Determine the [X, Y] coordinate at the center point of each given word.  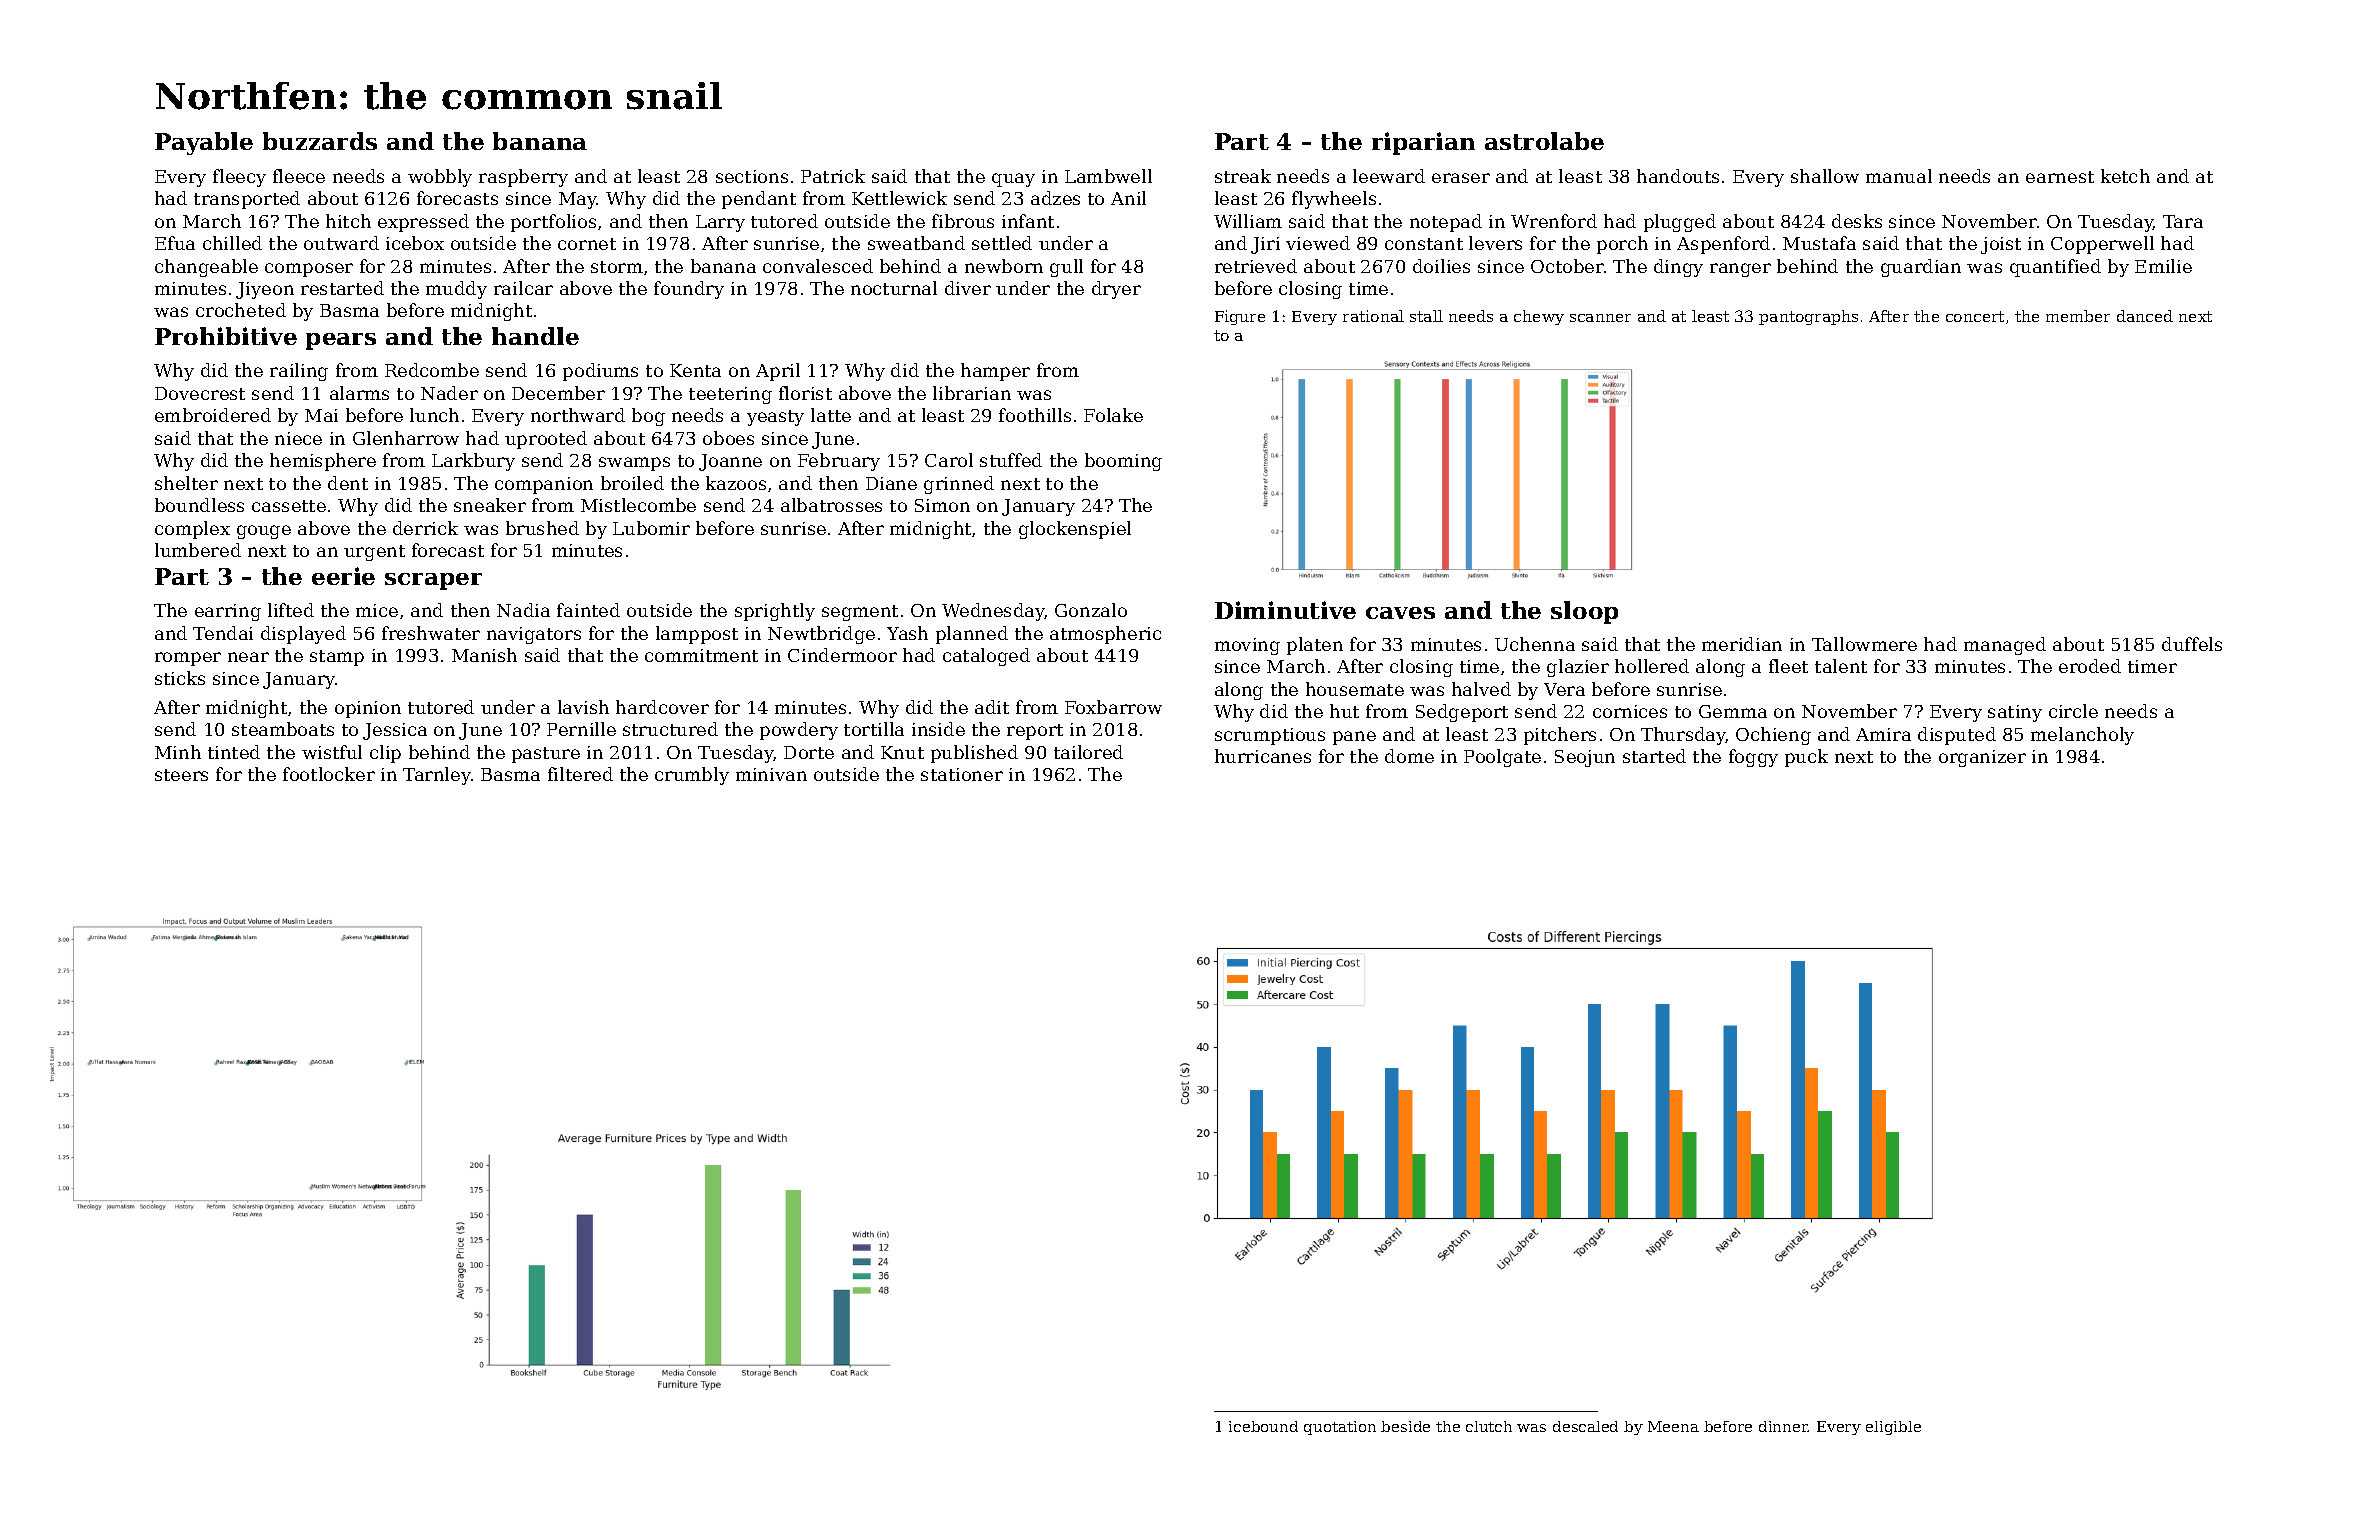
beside [1405, 1426]
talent [1841, 666]
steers [181, 775]
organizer [1982, 758]
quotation [1340, 1428]
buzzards [320, 141]
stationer [962, 774]
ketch [2125, 176]
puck [1806, 758]
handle [535, 336]
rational [1373, 316]
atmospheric [1105, 635]
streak [1243, 176]
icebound [1263, 1426]
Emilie [2163, 266]
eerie [343, 576]
